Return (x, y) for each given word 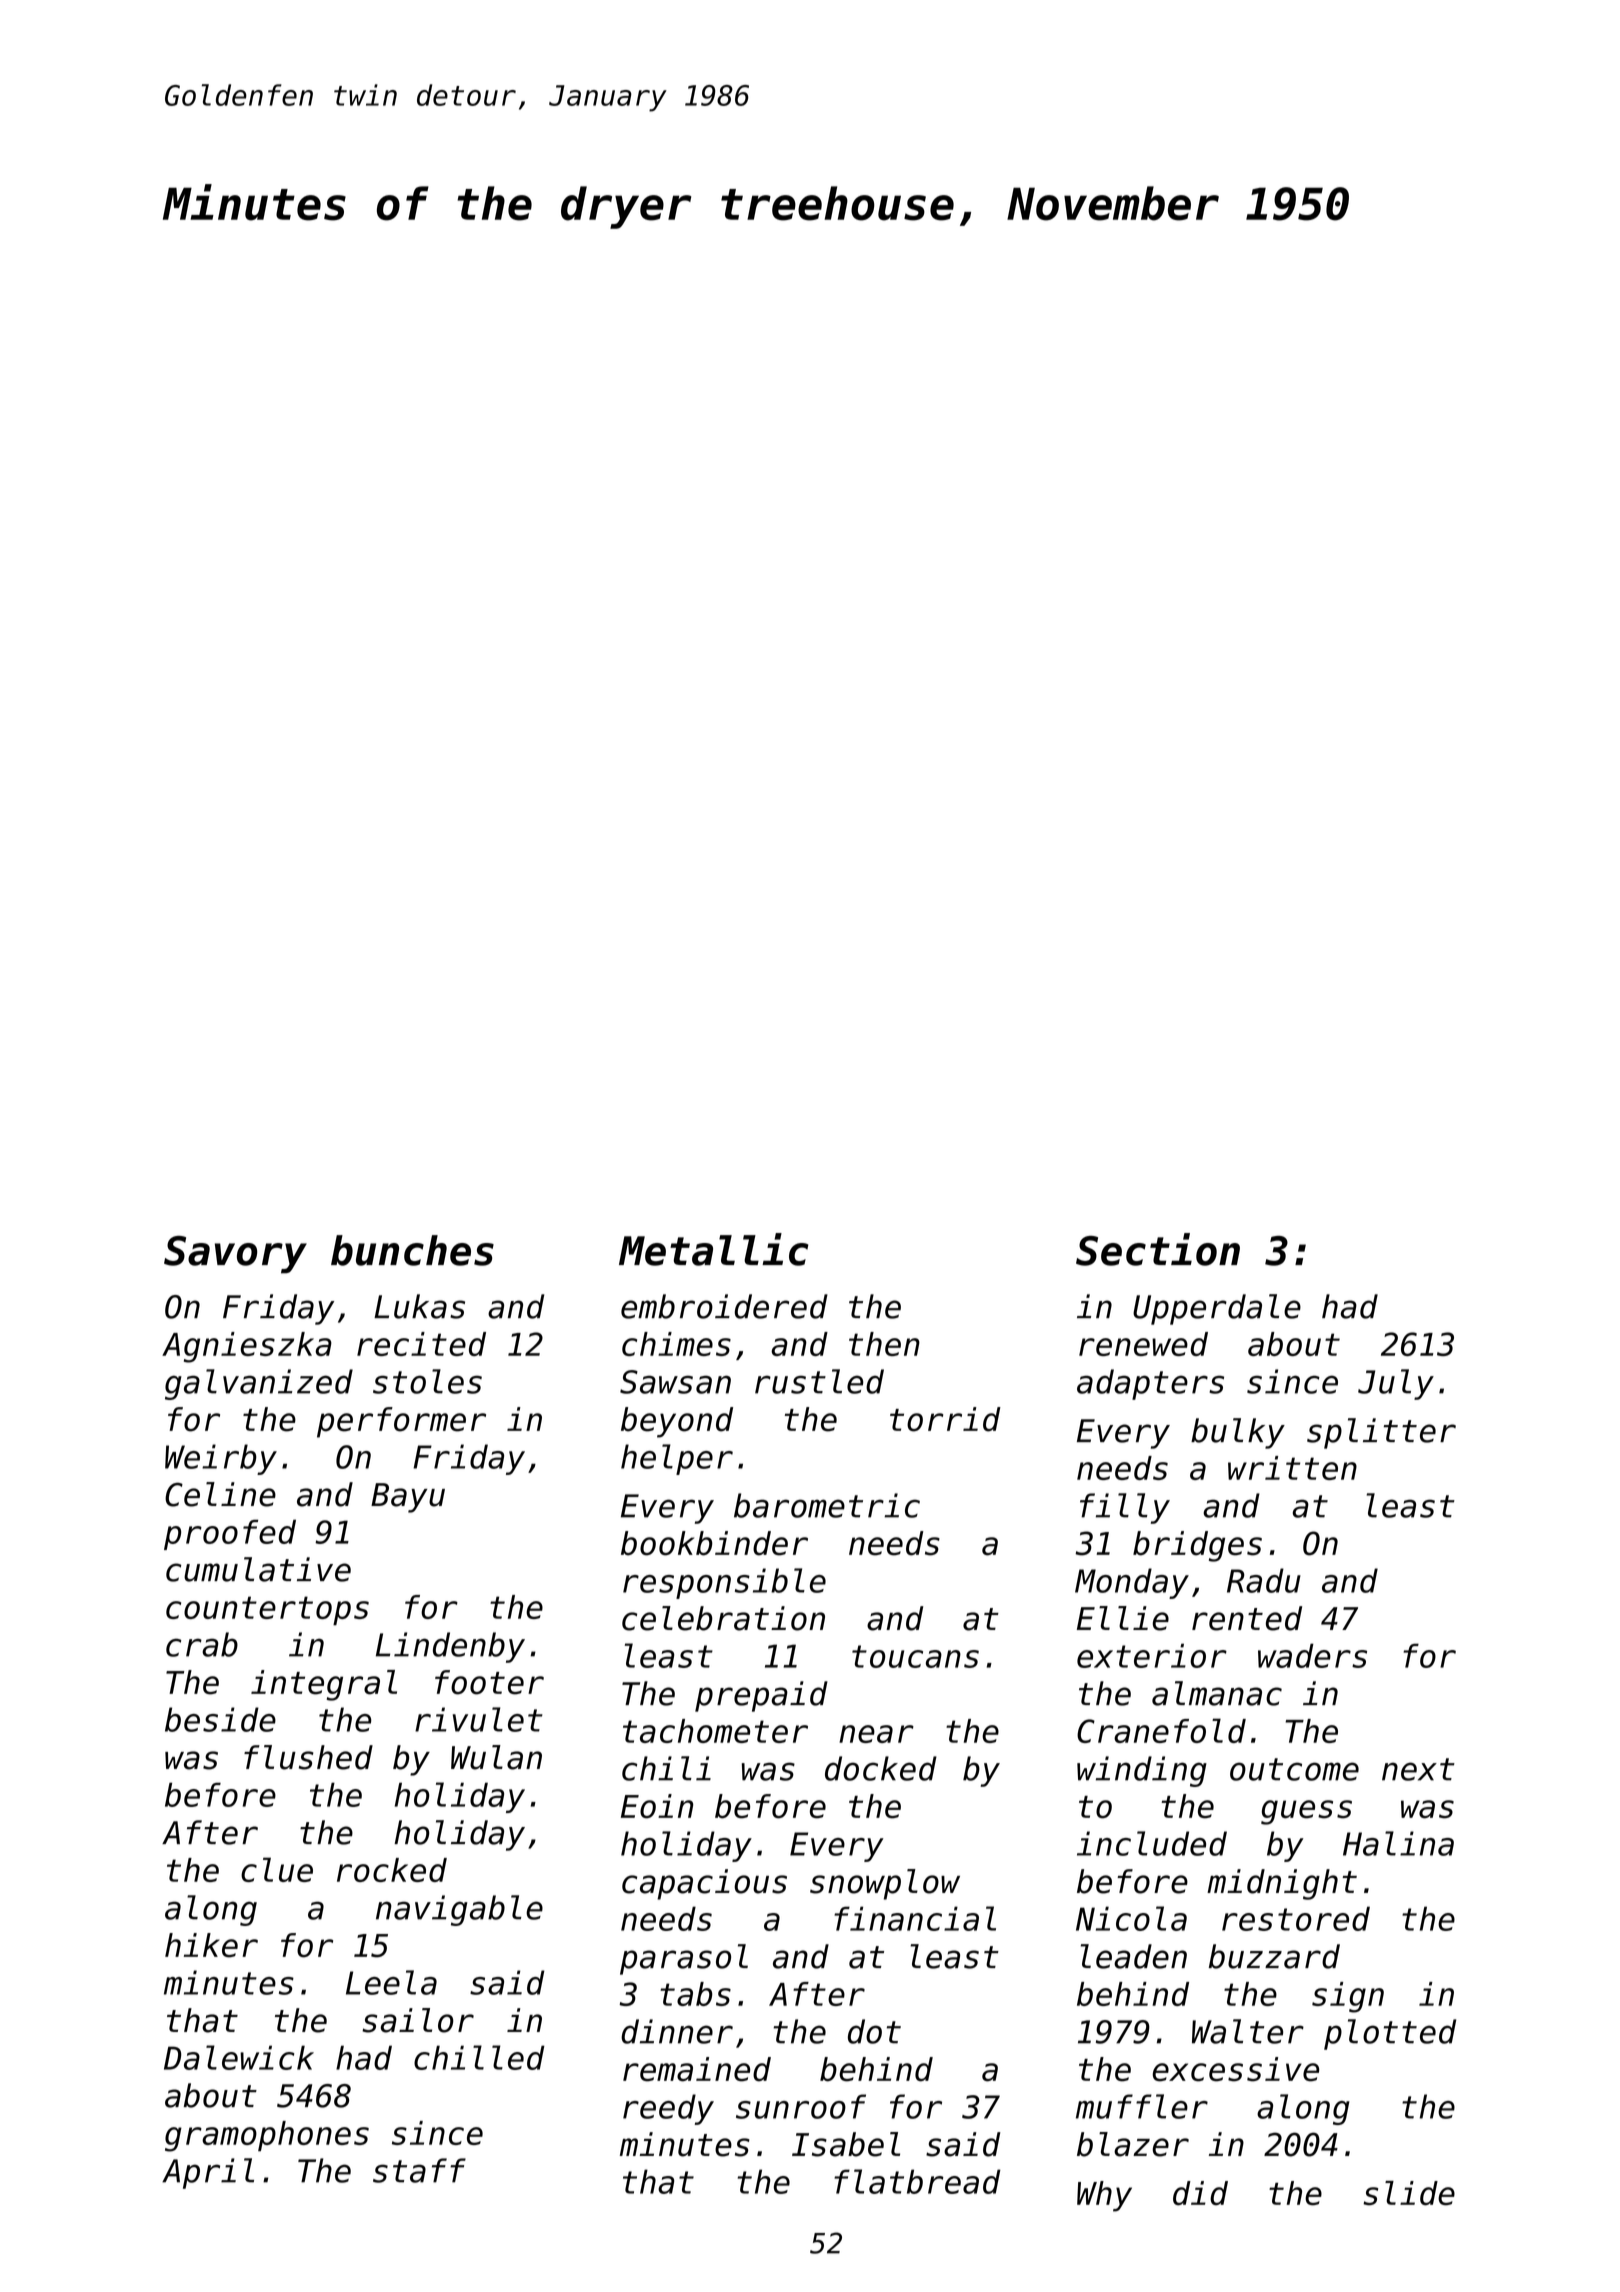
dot (874, 2031)
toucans (915, 1656)
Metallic (714, 1249)
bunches (412, 1250)
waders (1312, 1655)
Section (1158, 1249)
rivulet (479, 1719)
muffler (1142, 2106)
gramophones (267, 2136)
